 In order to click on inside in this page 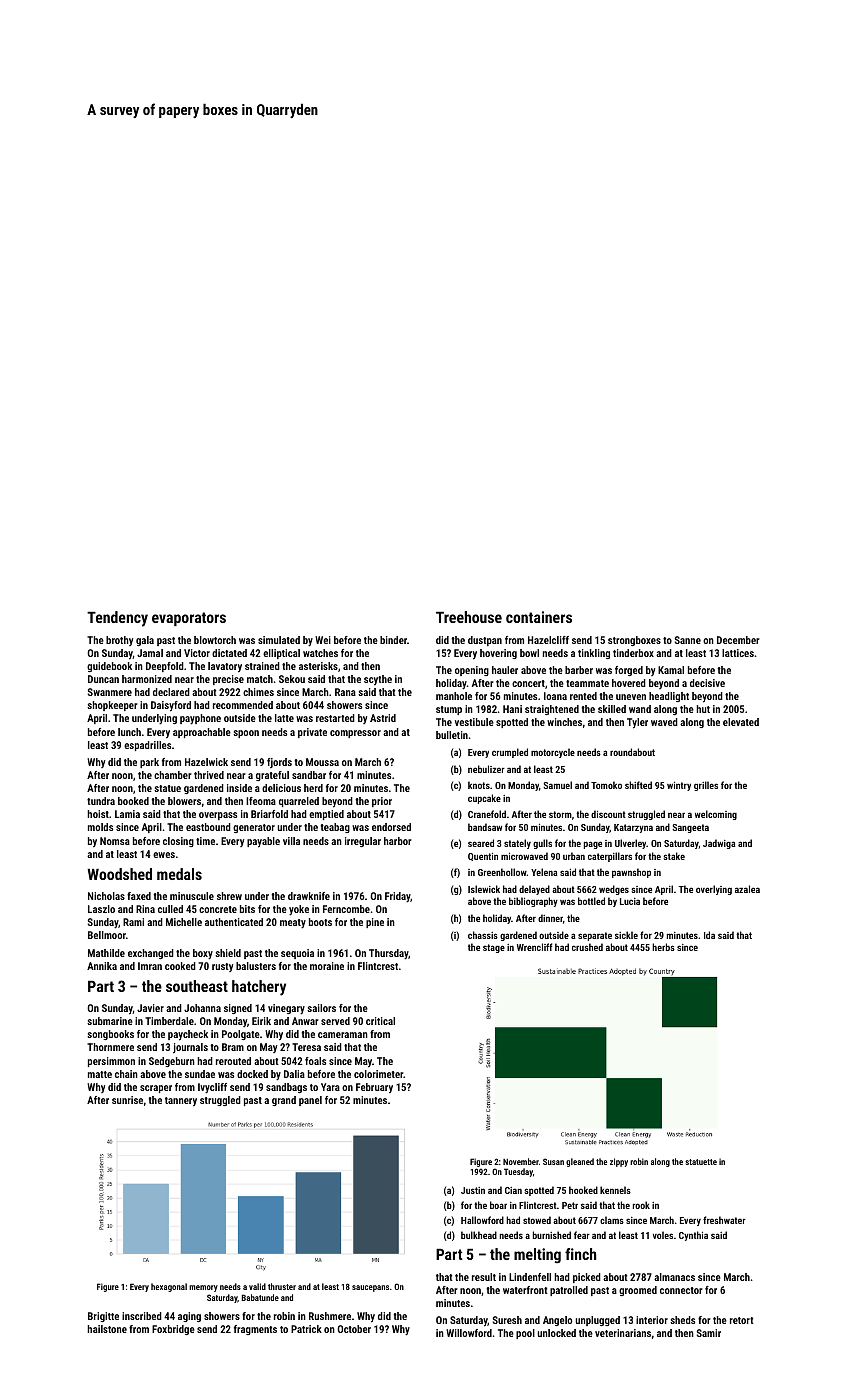, I will do `click(239, 788)`.
